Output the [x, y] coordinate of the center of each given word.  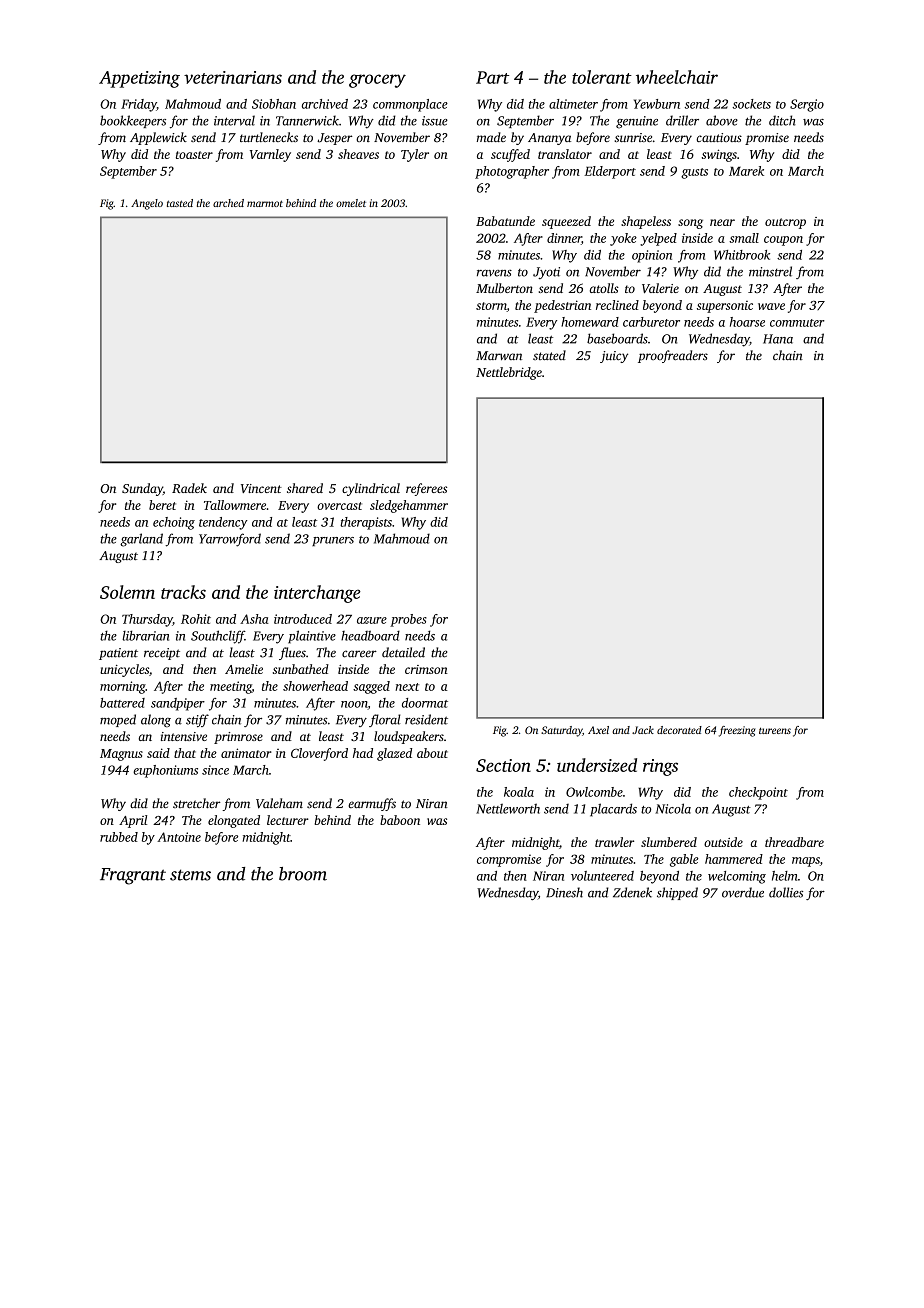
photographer [512, 172]
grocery [377, 81]
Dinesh [564, 892]
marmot [265, 203]
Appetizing [139, 79]
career [359, 654]
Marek [746, 171]
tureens [775, 730]
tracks [183, 592]
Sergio [807, 105]
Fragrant [133, 876]
